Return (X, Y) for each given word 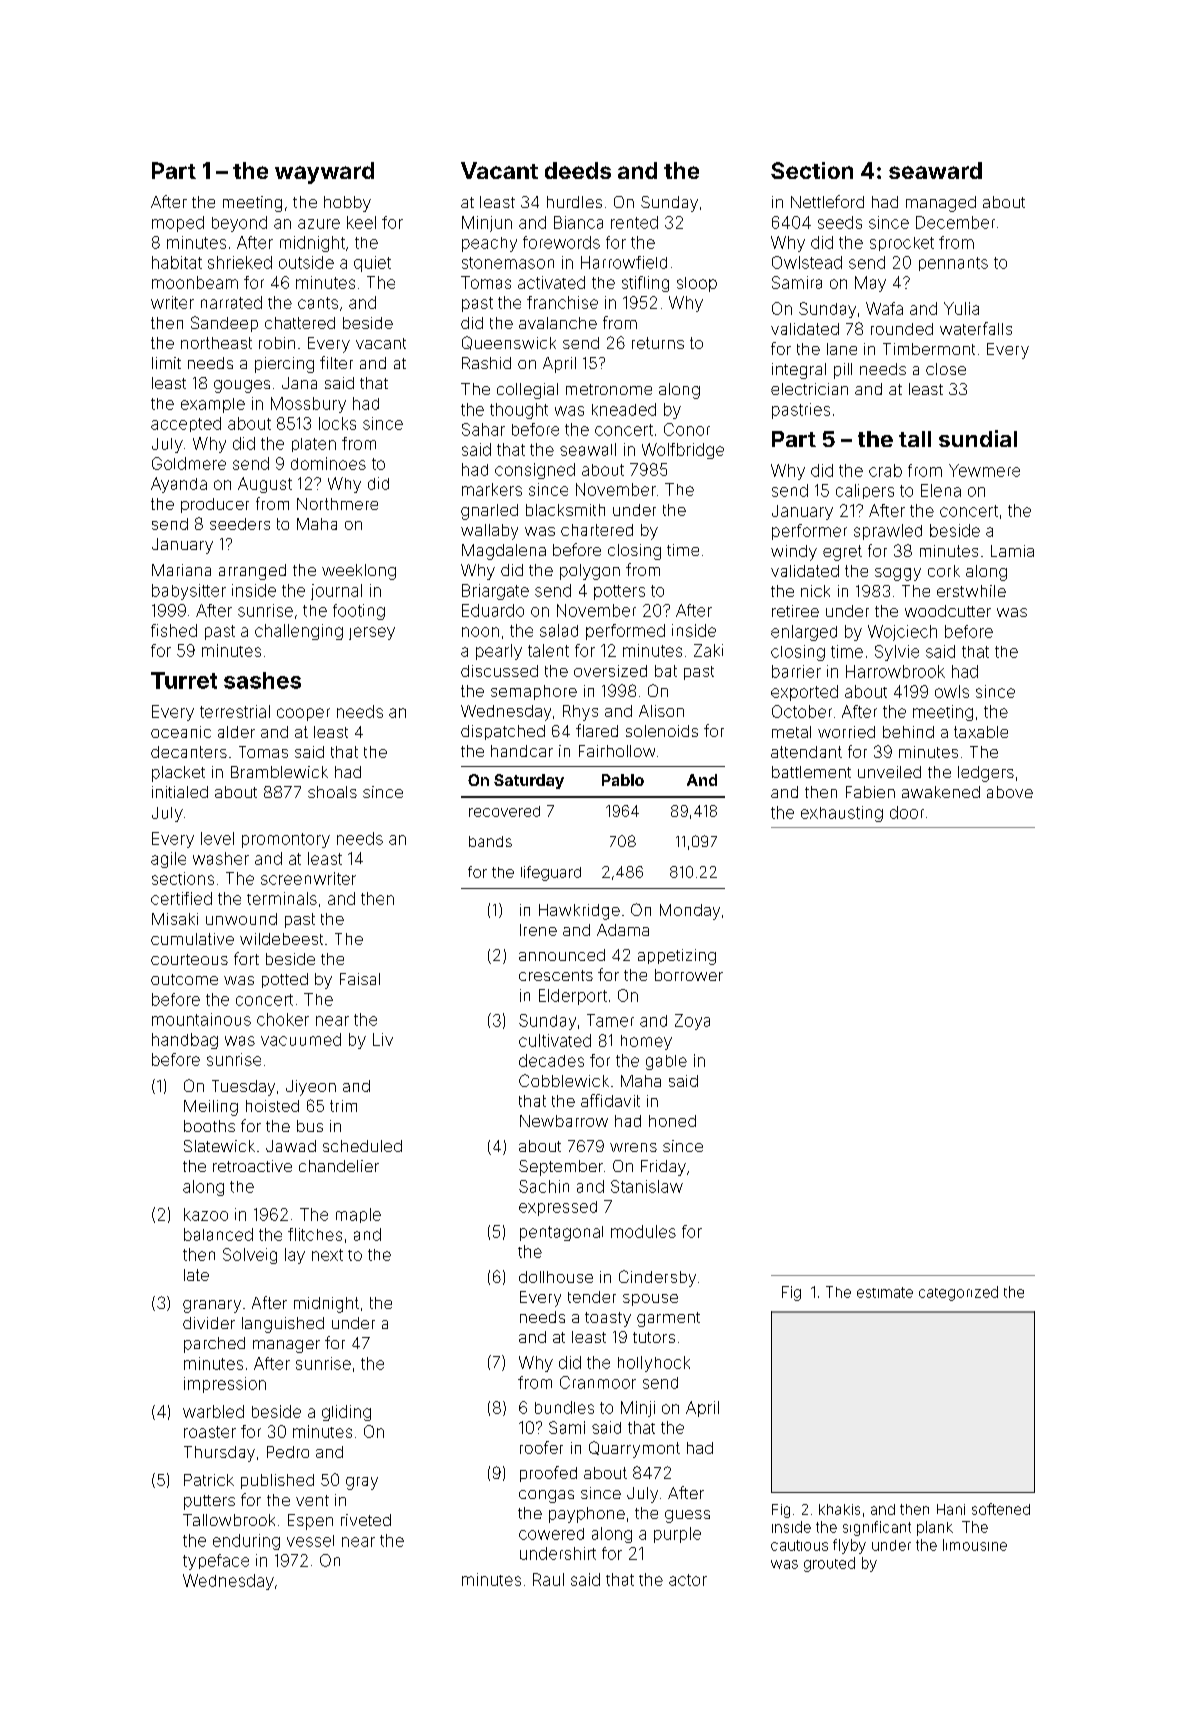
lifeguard (551, 873)
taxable (981, 732)
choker (283, 1019)
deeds (578, 170)
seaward (935, 170)
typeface (216, 1562)
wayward (324, 173)
